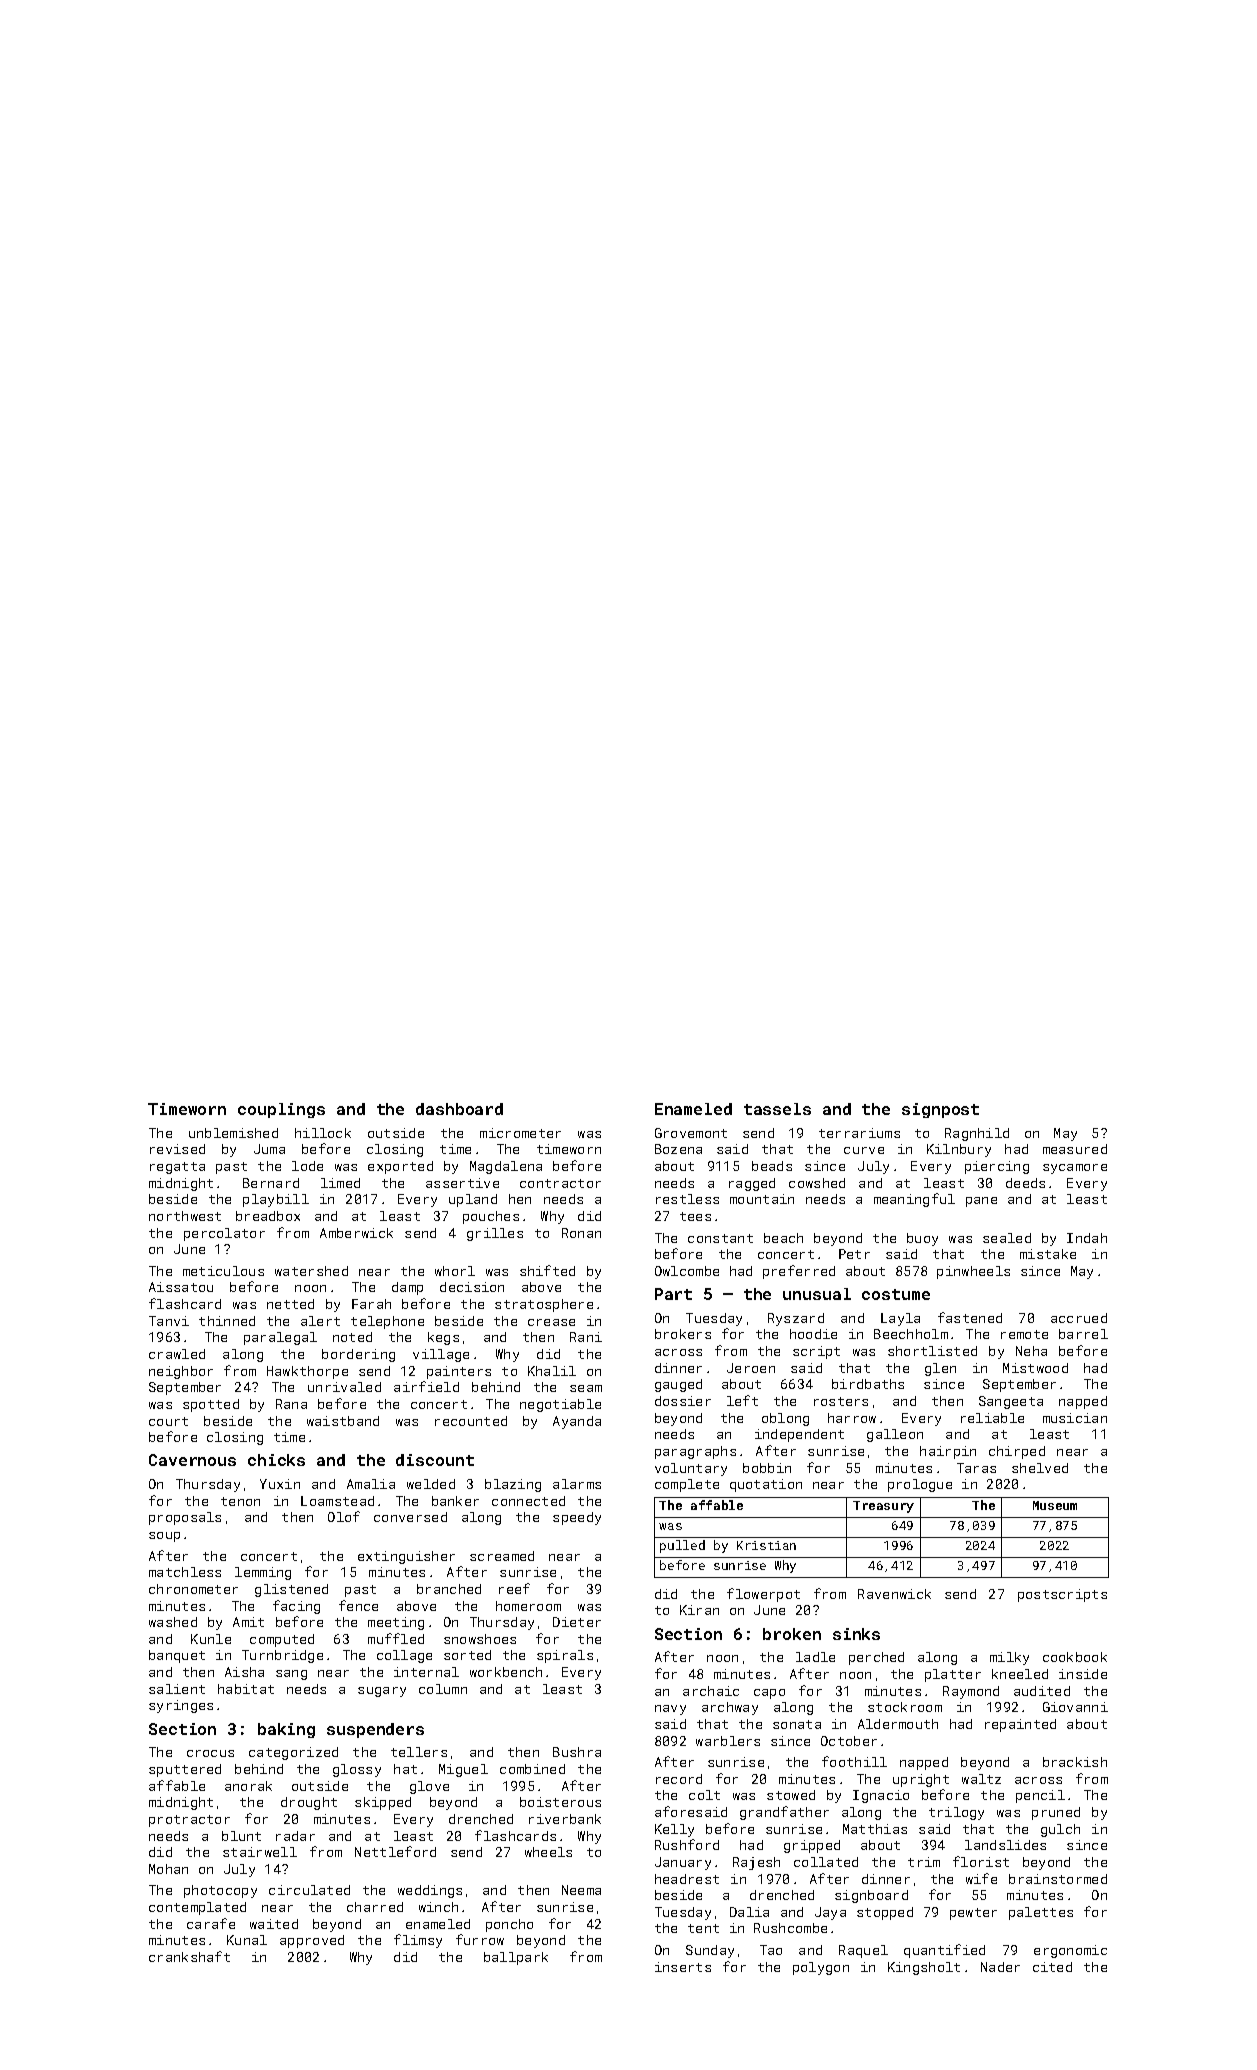 The height and width of the screenshot is (2070, 1257). What do you see at coordinates (1075, 1657) in the screenshot?
I see `cookbook` at bounding box center [1075, 1657].
